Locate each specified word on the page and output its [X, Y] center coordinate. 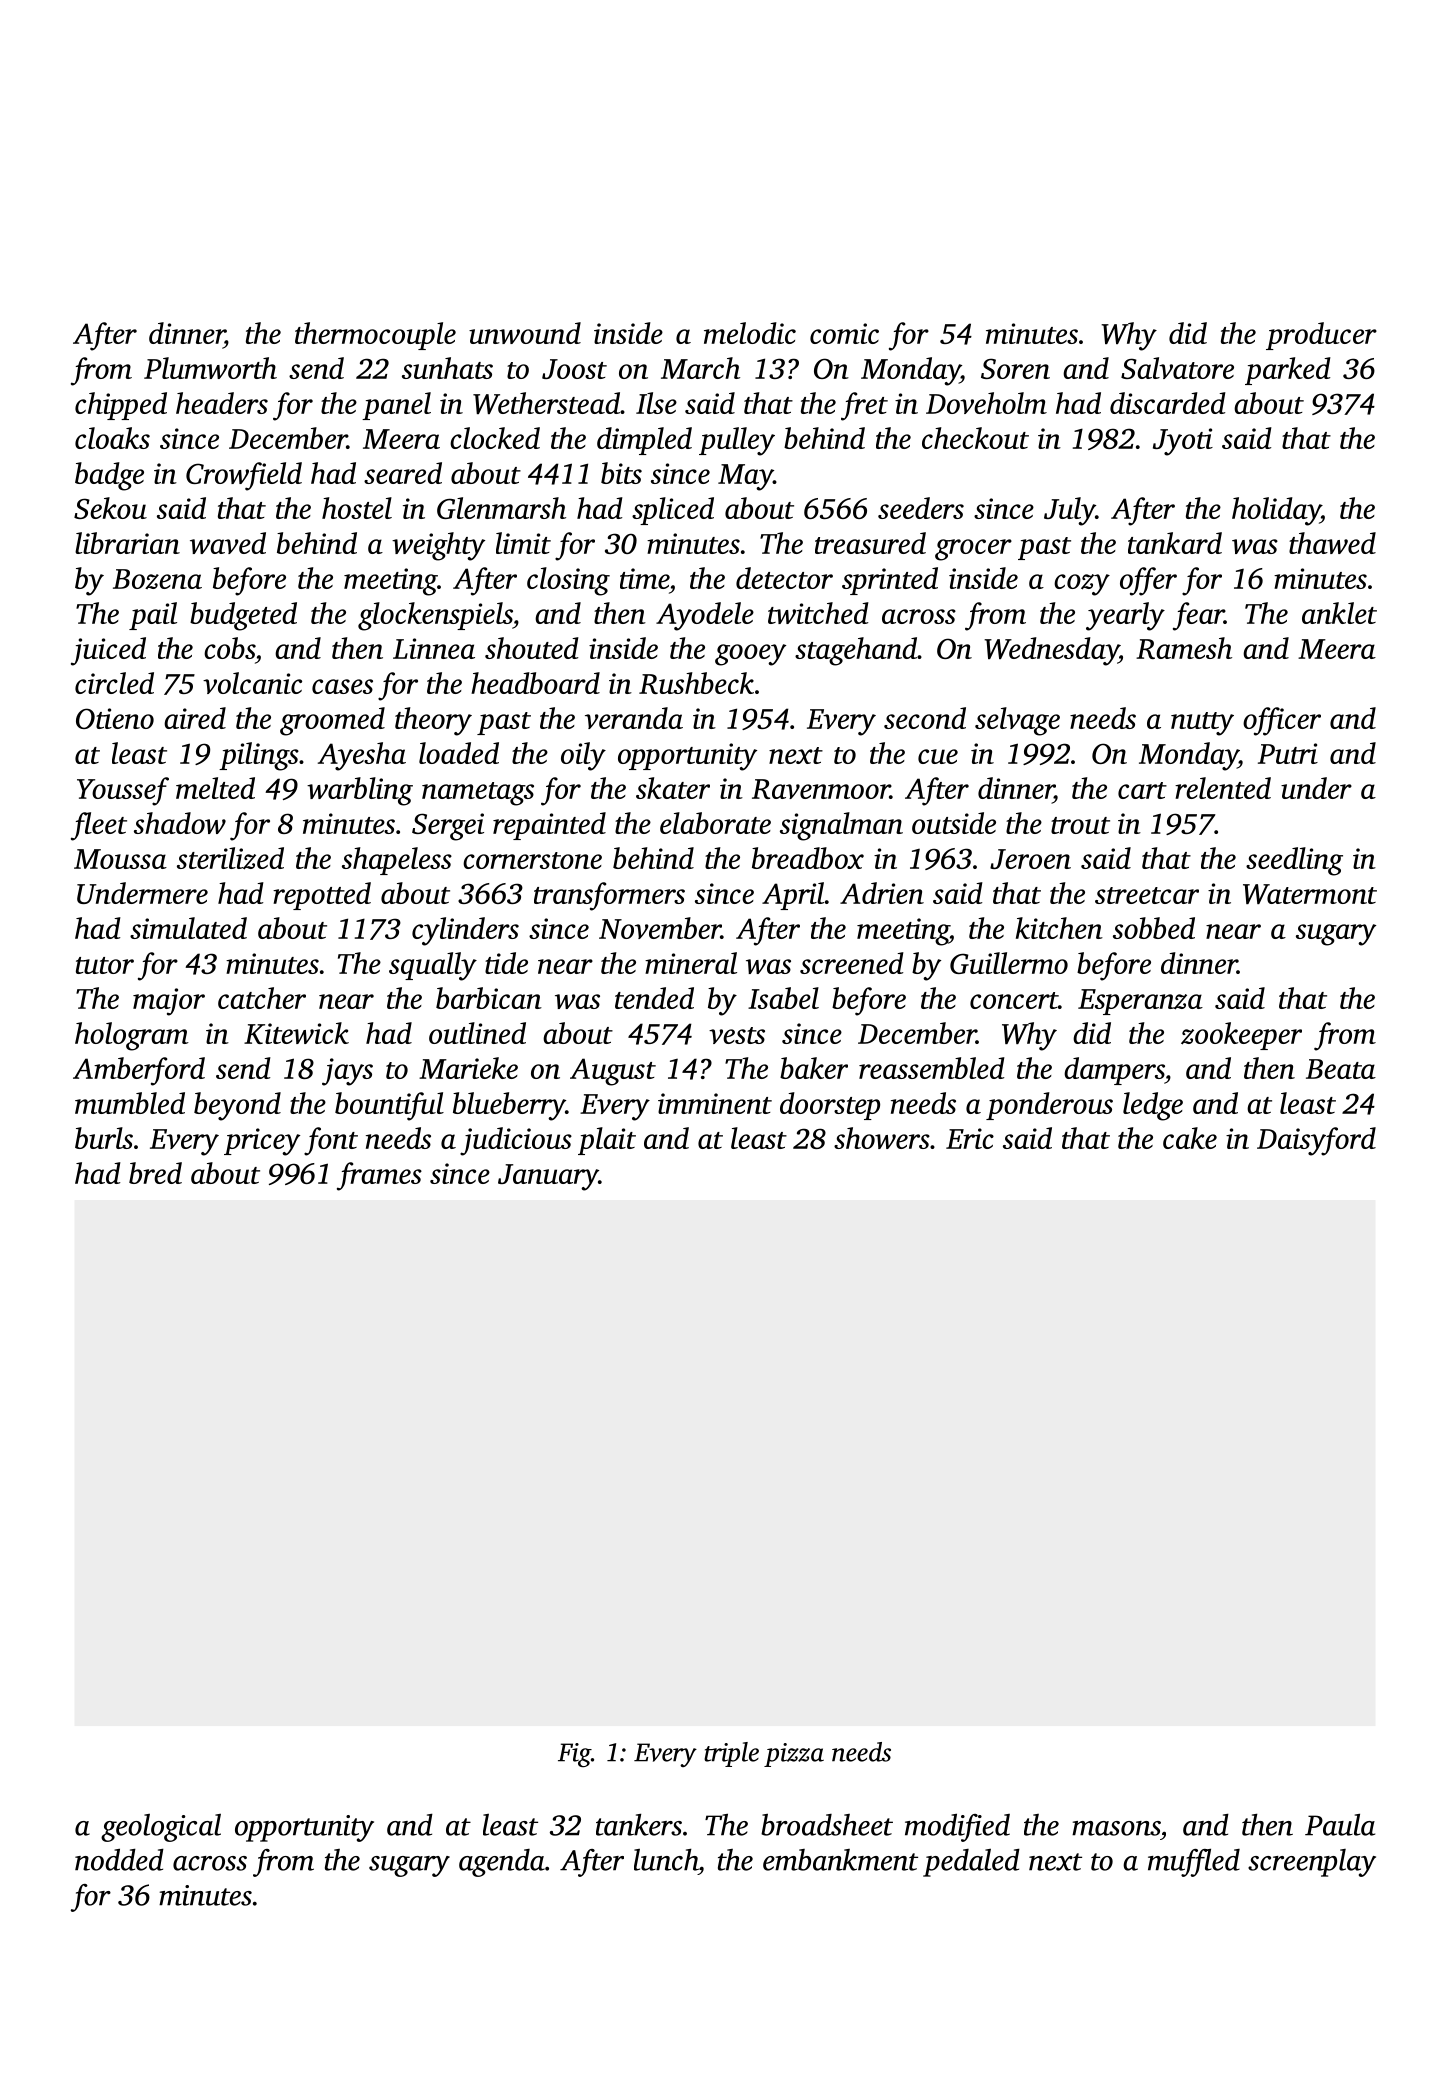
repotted [322, 896]
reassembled [932, 1068]
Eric [970, 1138]
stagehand [856, 651]
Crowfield [244, 476]
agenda [502, 1863]
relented [1223, 788]
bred [155, 1173]
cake [1190, 1138]
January [548, 1177]
